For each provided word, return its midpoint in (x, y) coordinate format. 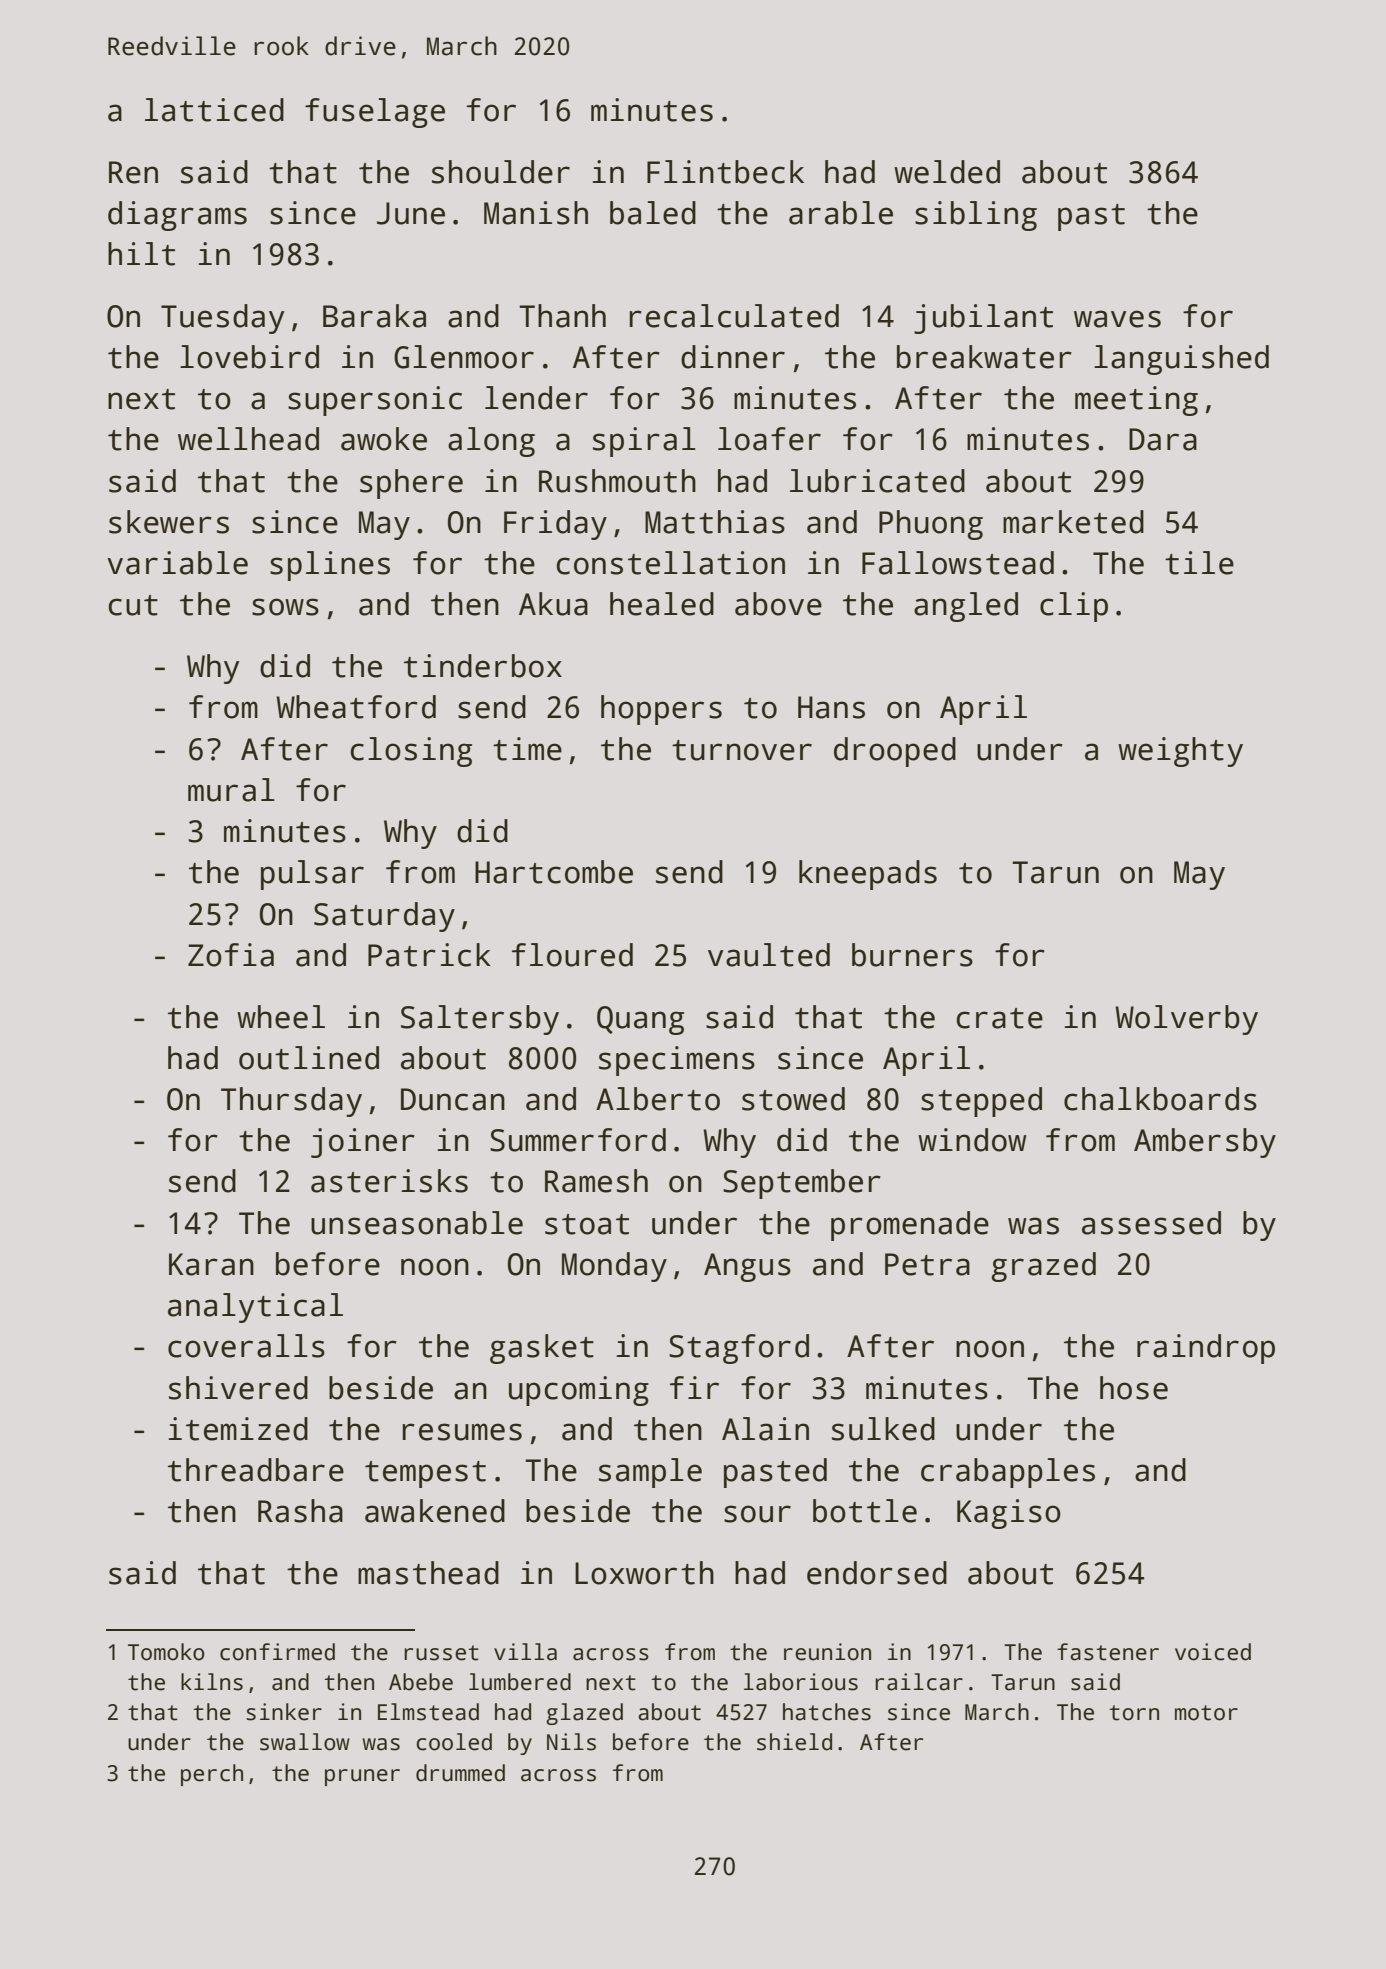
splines (330, 566)
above (778, 604)
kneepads (868, 875)
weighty (1180, 752)
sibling (976, 216)
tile (1199, 563)
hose (1134, 1388)
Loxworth (644, 1573)
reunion (827, 1652)
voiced (1213, 1652)
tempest (425, 1474)
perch (212, 1775)
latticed (214, 110)
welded (947, 172)
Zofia (231, 955)
